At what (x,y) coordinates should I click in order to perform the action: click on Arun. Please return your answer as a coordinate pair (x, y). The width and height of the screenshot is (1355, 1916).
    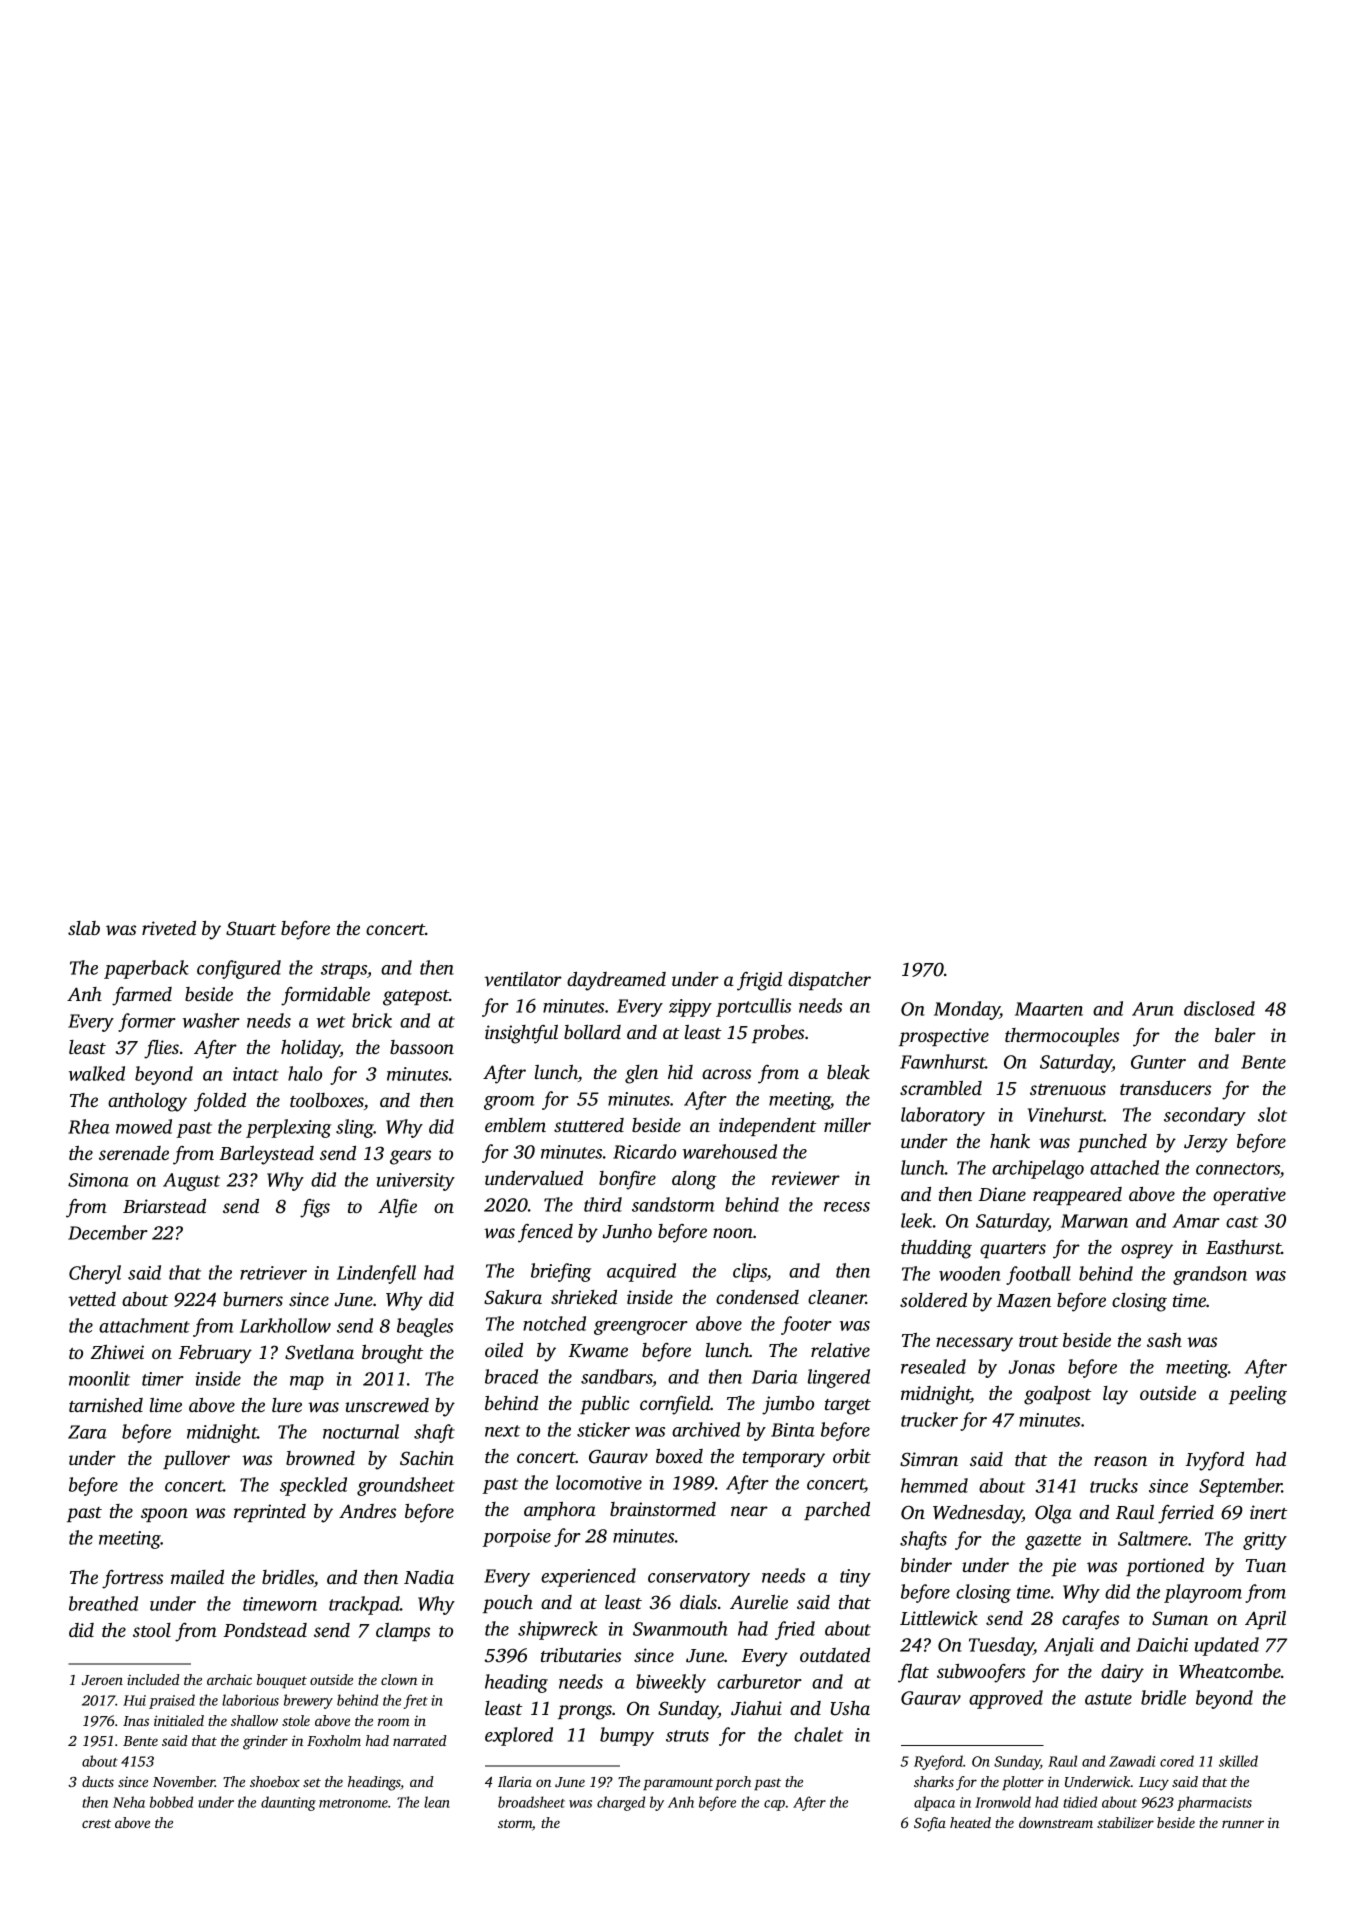
    Looking at the image, I should click on (1153, 1009).
